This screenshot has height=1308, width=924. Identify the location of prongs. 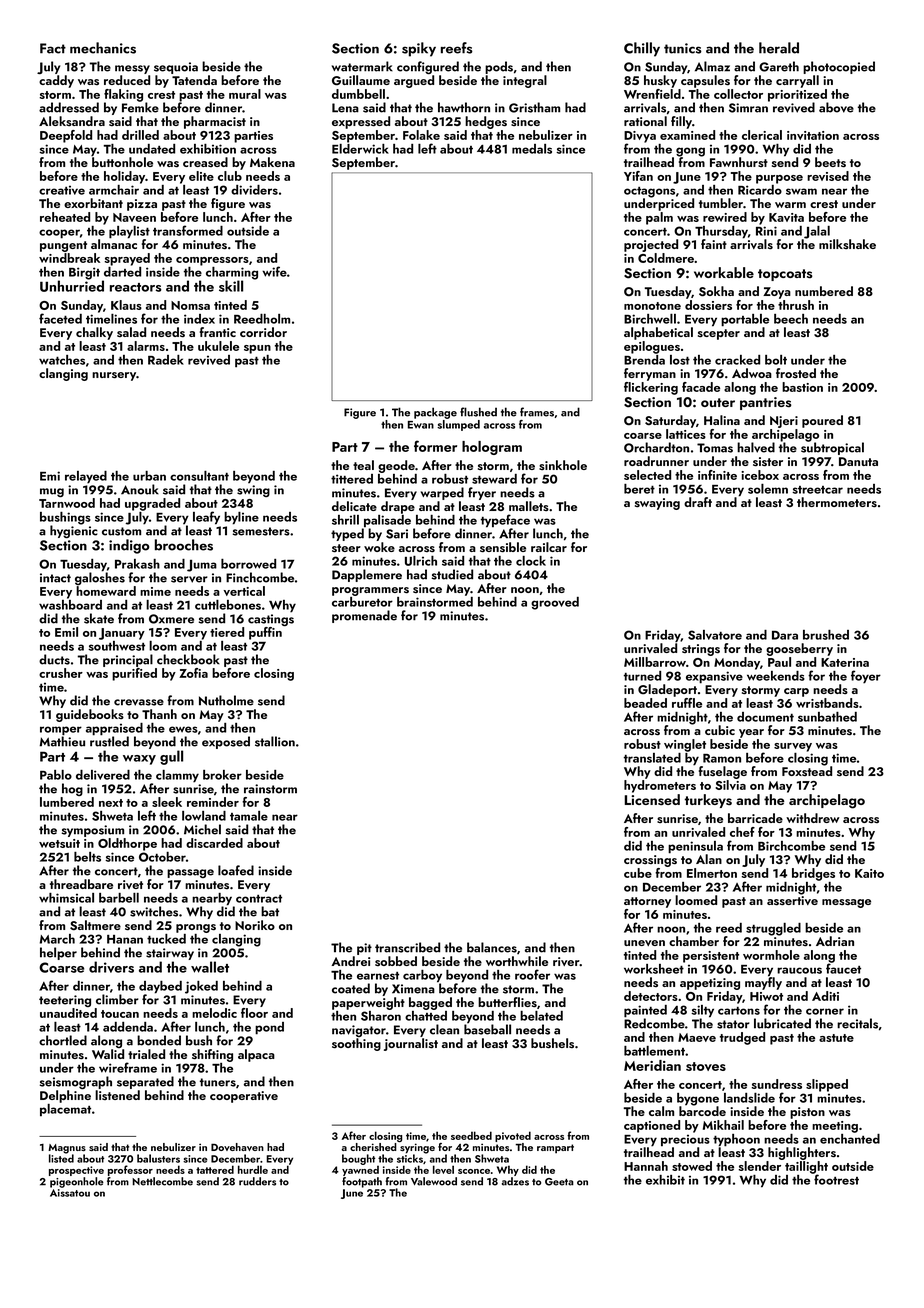
(196, 928).
